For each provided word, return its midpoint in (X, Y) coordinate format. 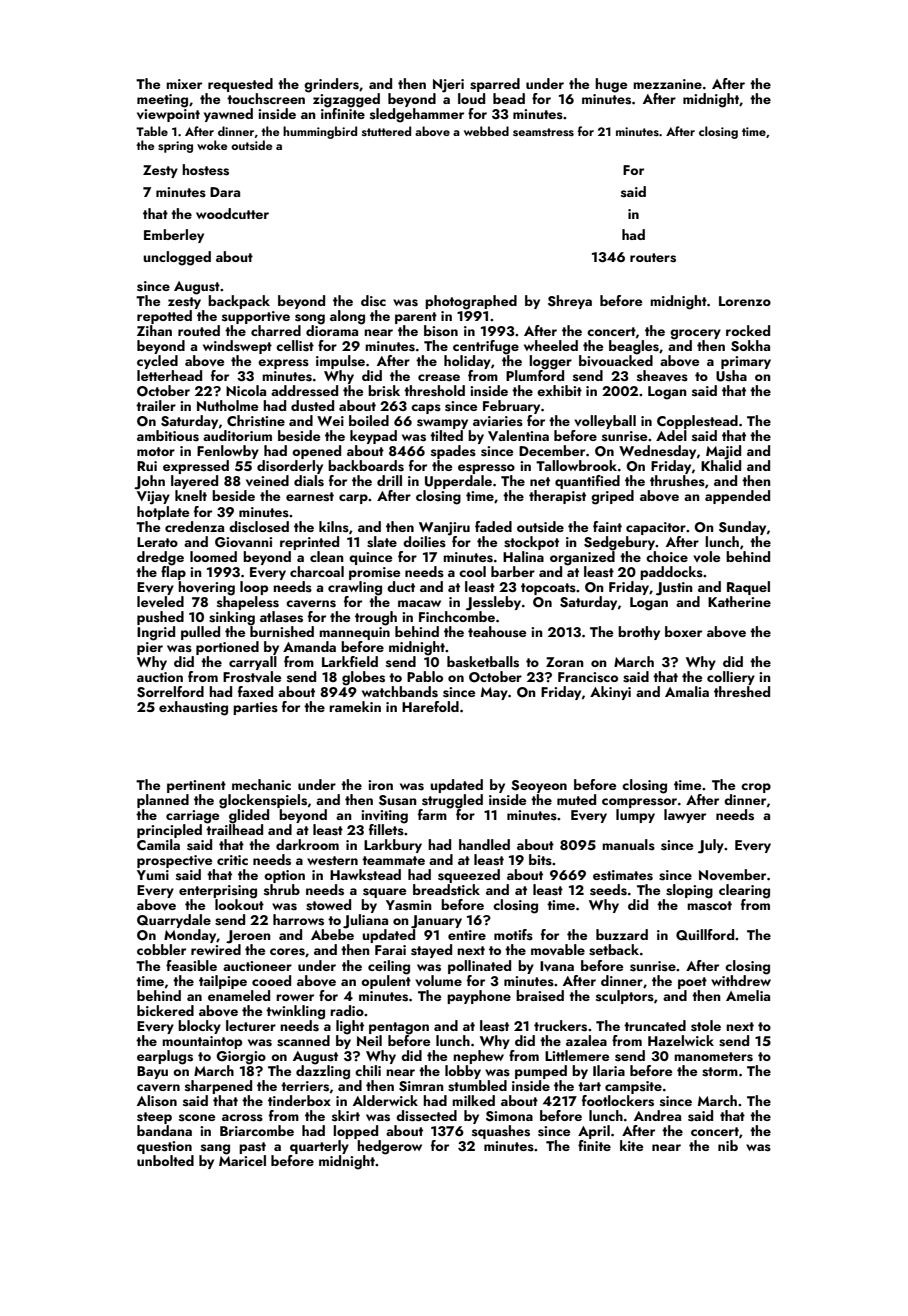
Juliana (365, 921)
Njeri (448, 85)
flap (173, 572)
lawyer (685, 816)
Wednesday (657, 452)
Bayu (152, 1072)
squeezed (469, 876)
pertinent (196, 786)
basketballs (483, 662)
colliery (731, 678)
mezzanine (667, 84)
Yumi (153, 875)
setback (614, 950)
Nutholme (228, 405)
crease (439, 378)
